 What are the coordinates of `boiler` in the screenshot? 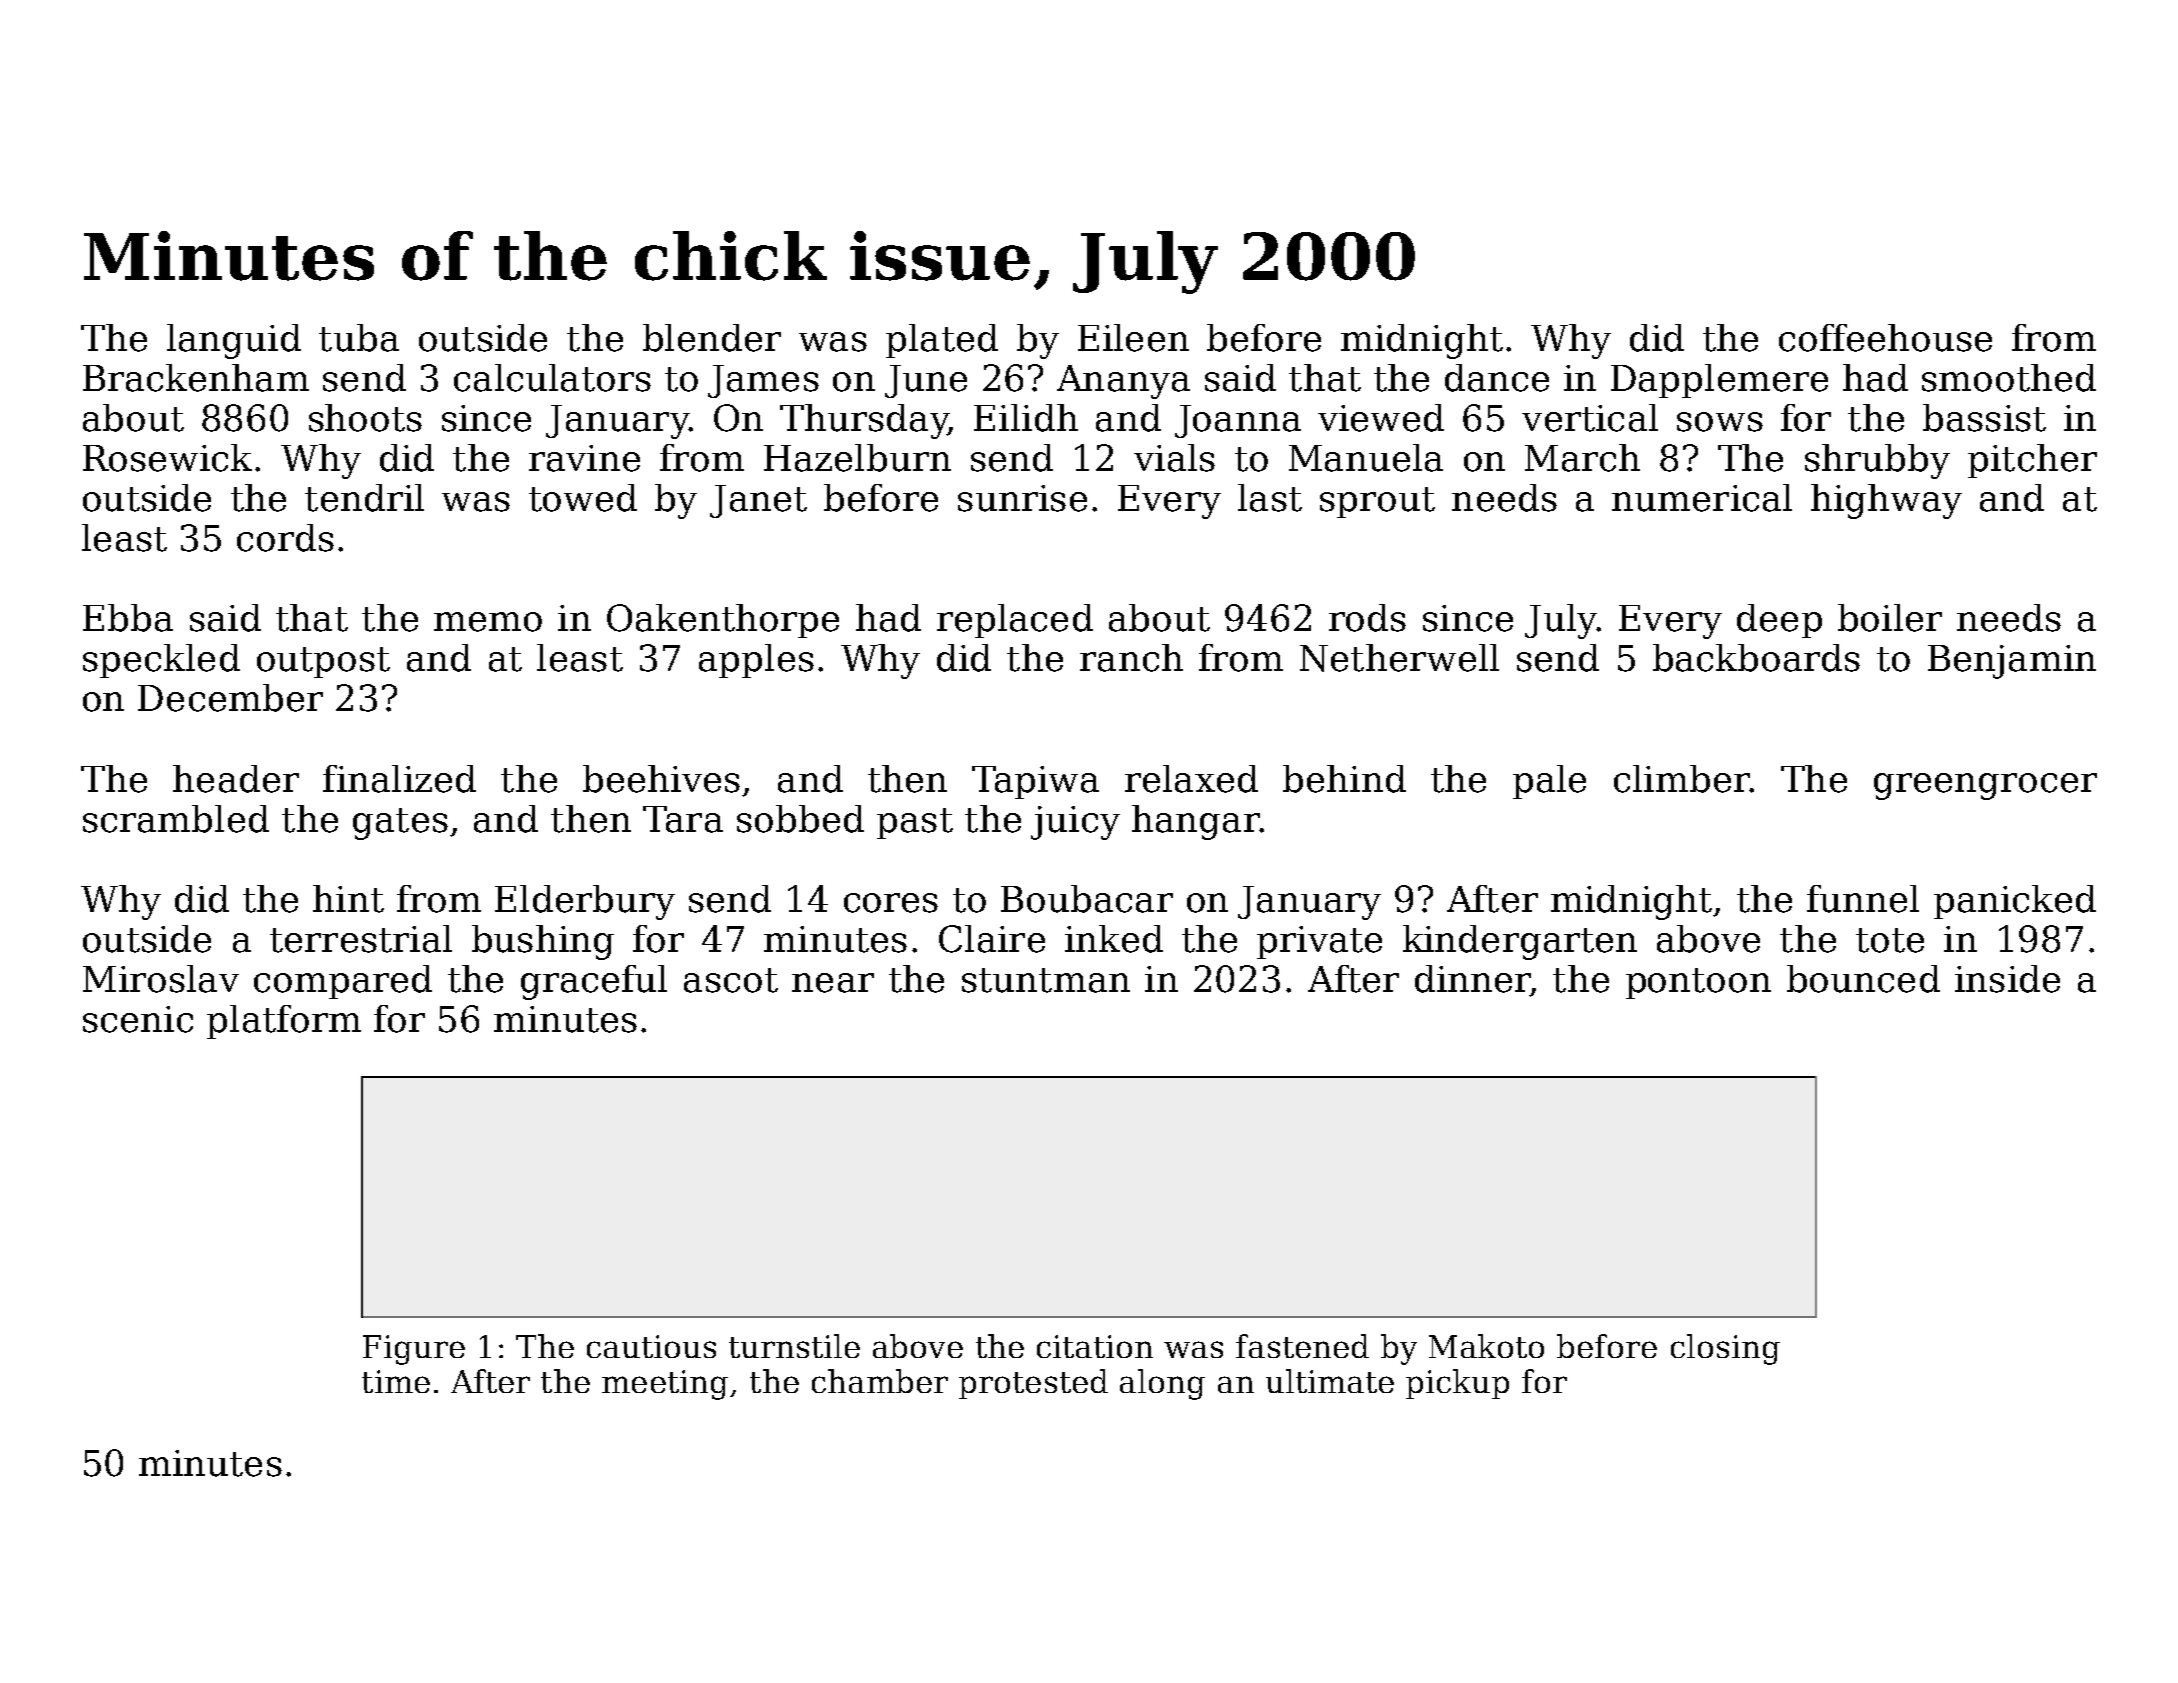 It's located at (1890, 618).
